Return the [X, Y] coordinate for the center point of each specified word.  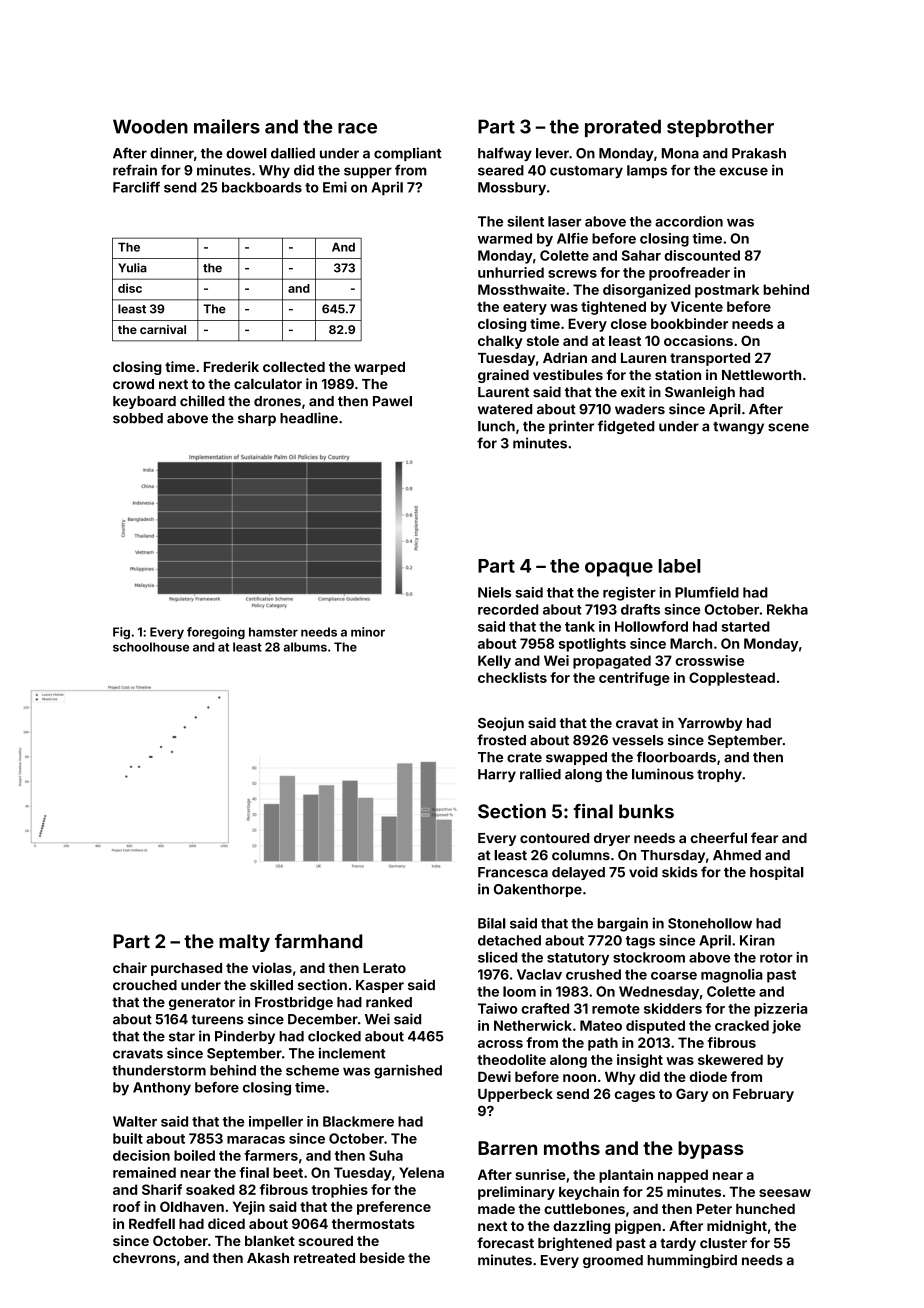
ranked [389, 1002]
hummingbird [692, 1261]
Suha [386, 1155]
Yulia [132, 268]
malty [244, 943]
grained [503, 376]
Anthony [162, 1089]
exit [633, 392]
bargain [623, 925]
